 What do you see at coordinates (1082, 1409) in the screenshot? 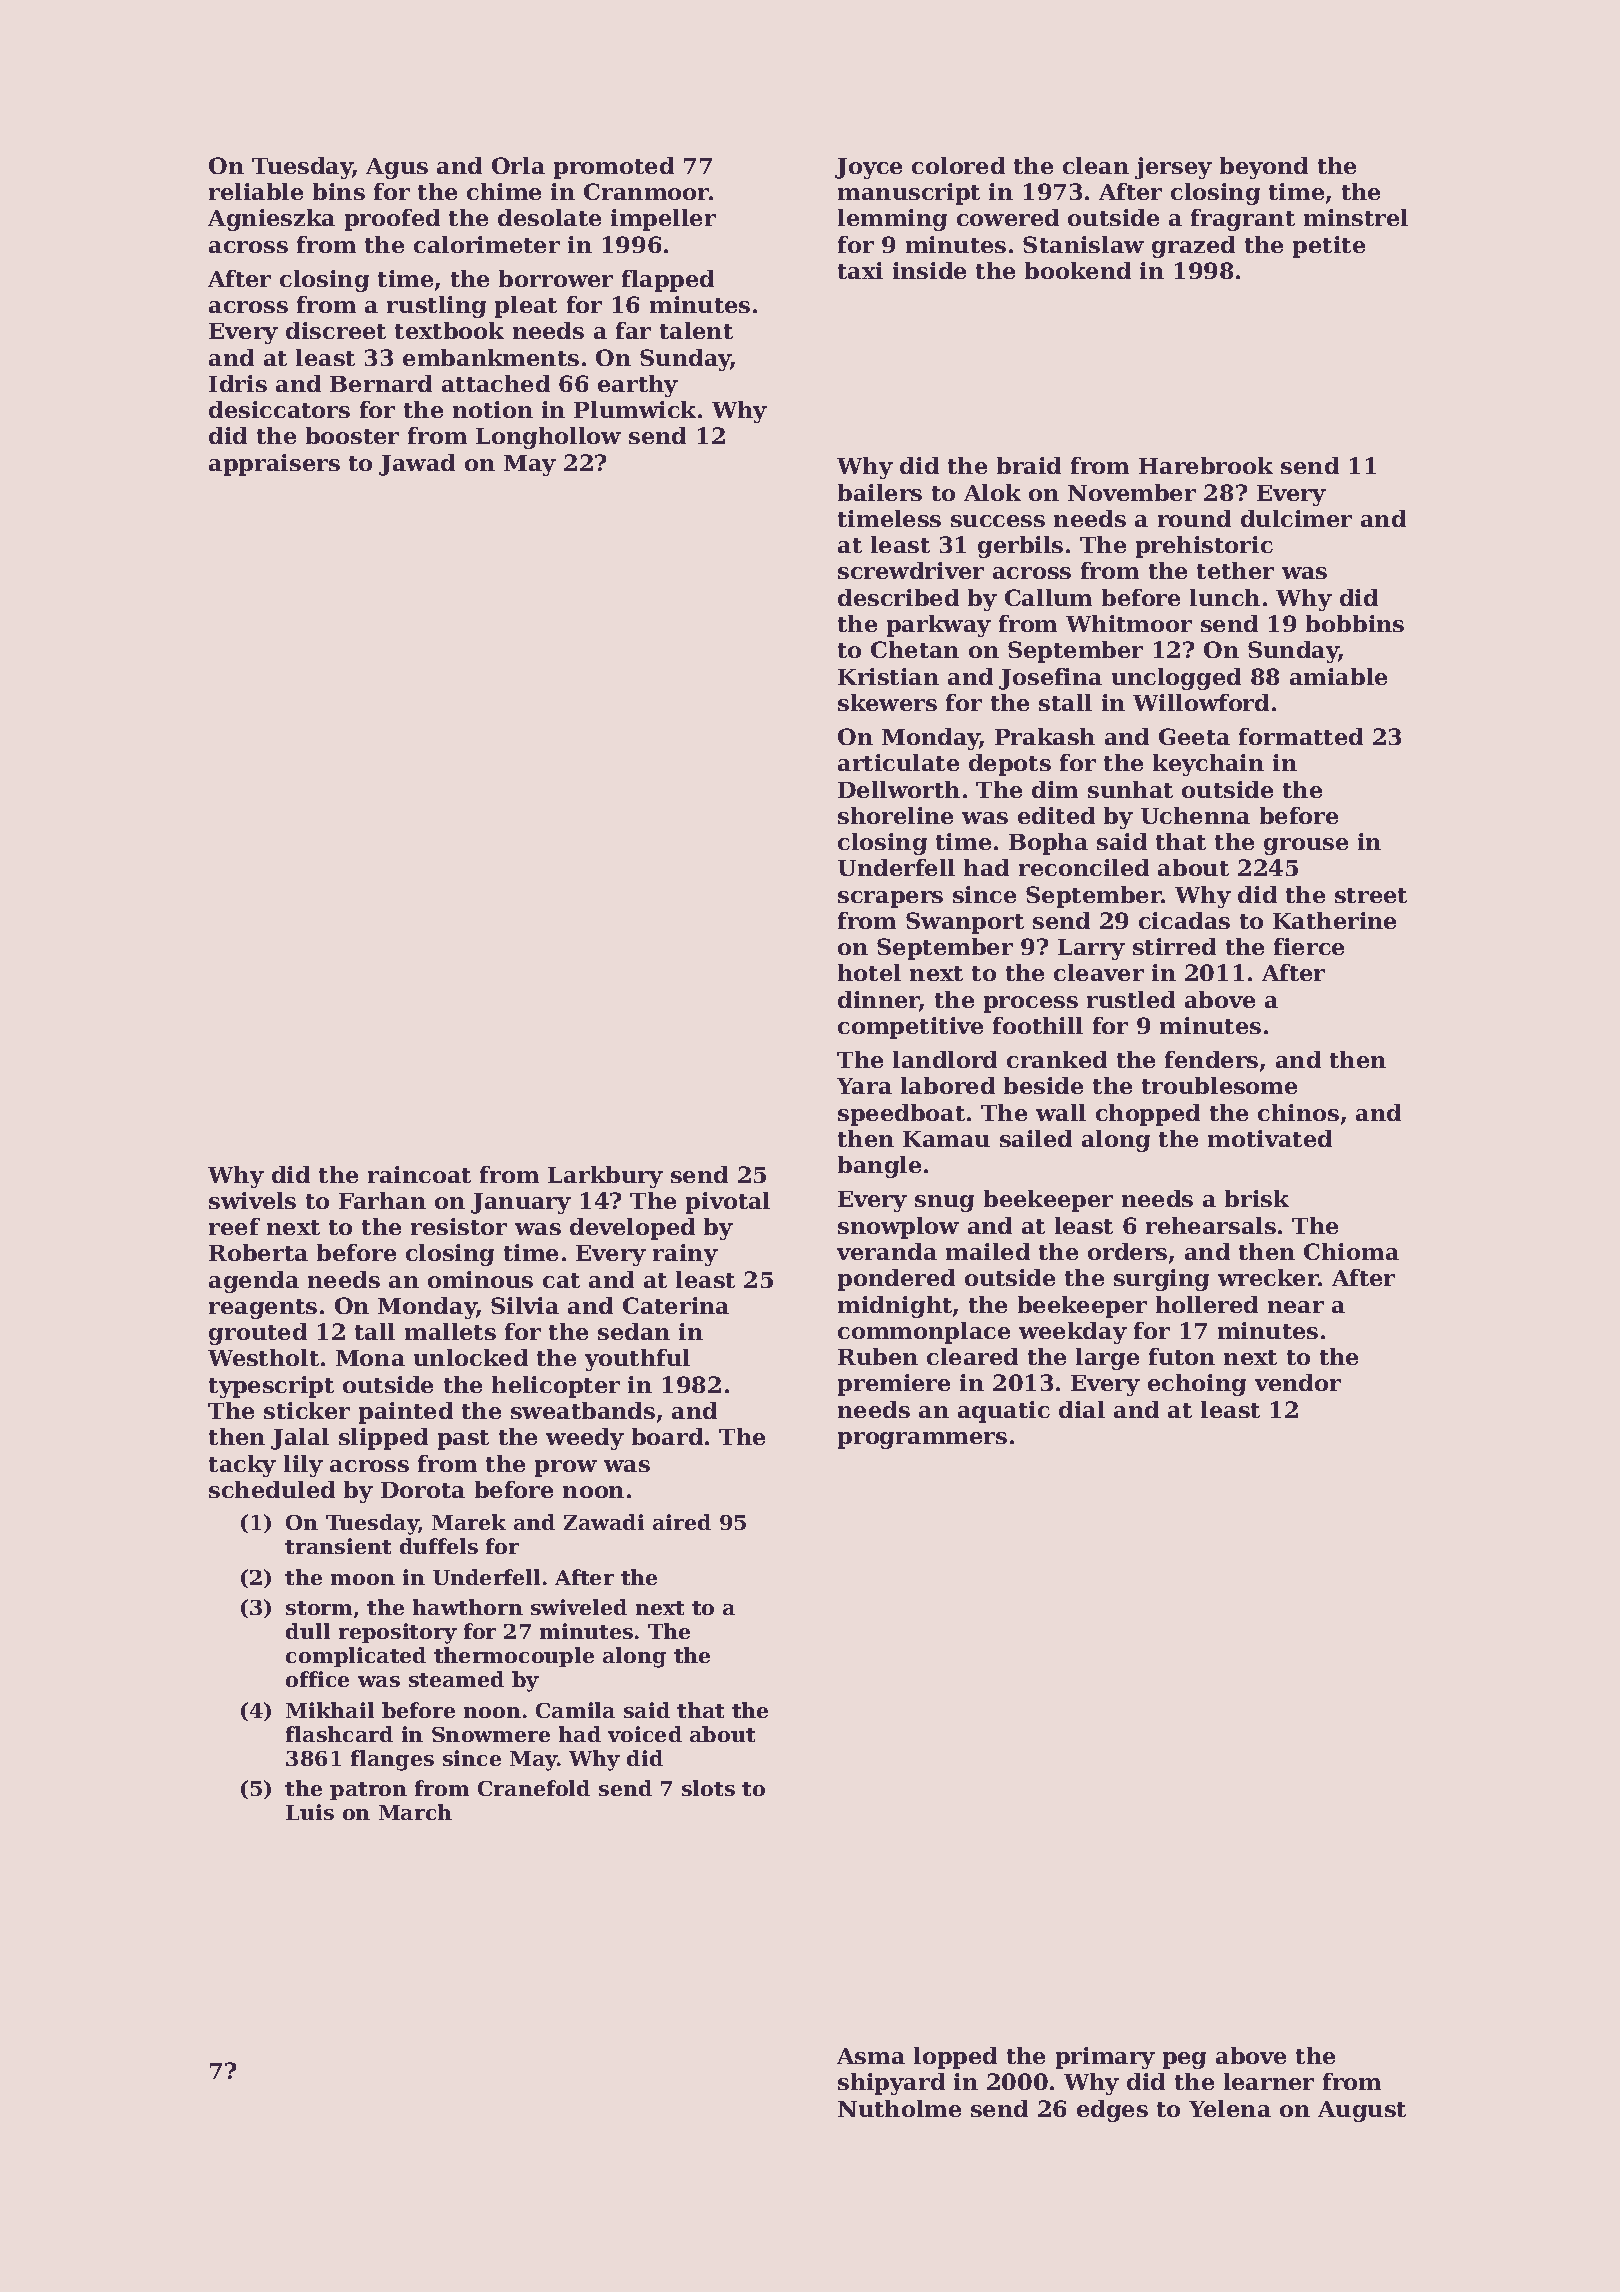
I see `dial` at bounding box center [1082, 1409].
